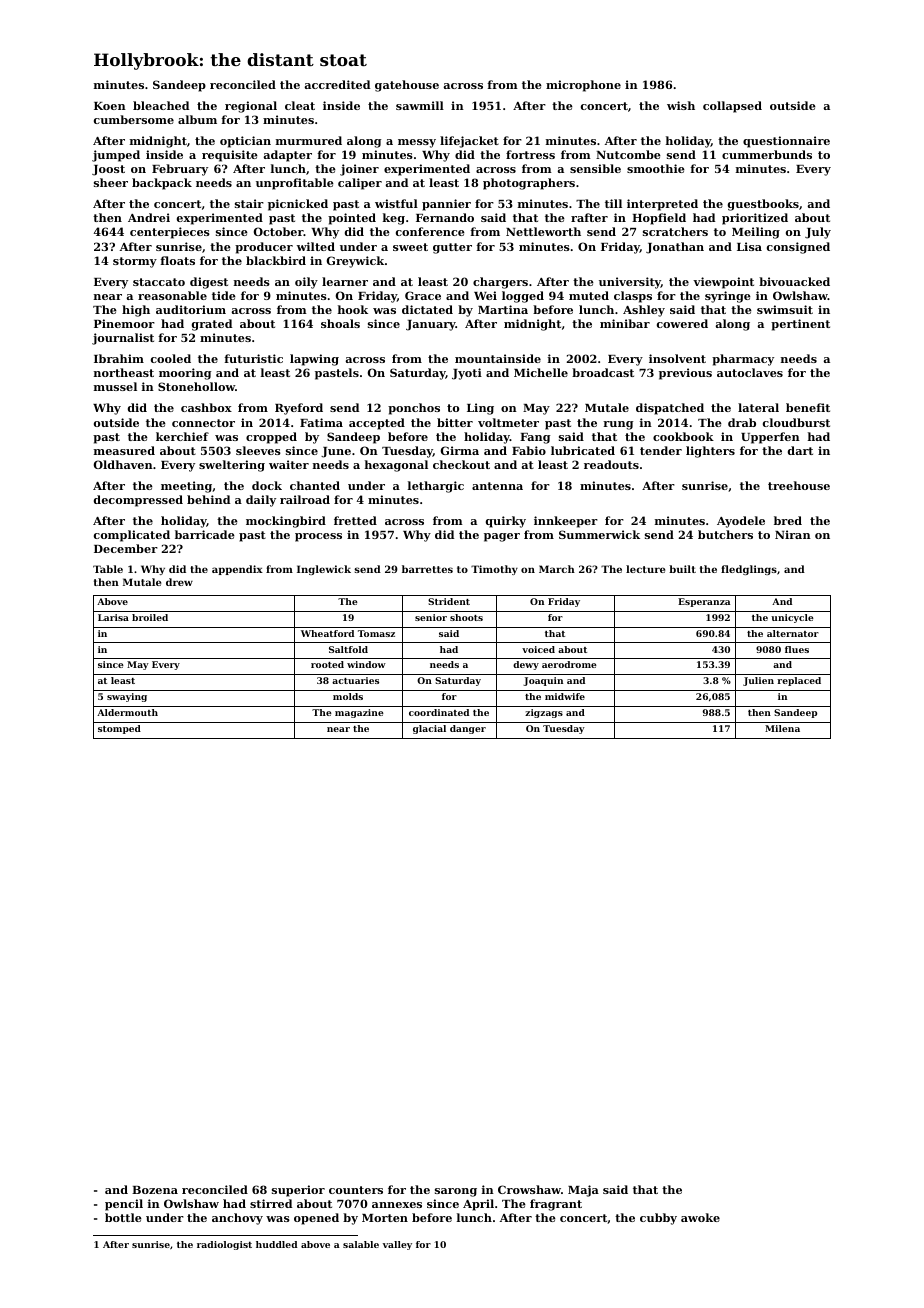 The image size is (924, 1308). What do you see at coordinates (700, 1217) in the screenshot?
I see `awoke` at bounding box center [700, 1217].
